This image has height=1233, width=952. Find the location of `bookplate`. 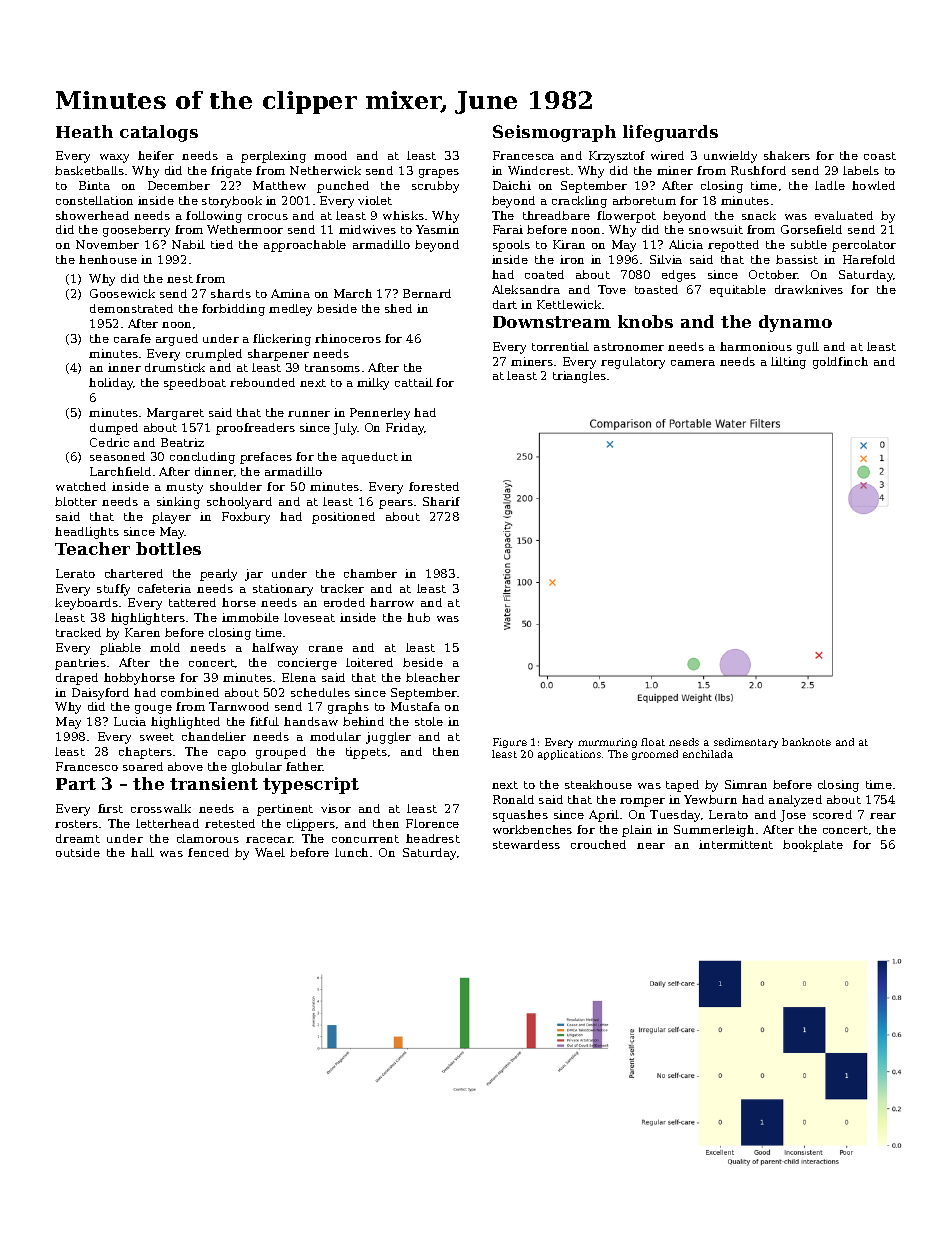

bookplate is located at coordinates (813, 846).
